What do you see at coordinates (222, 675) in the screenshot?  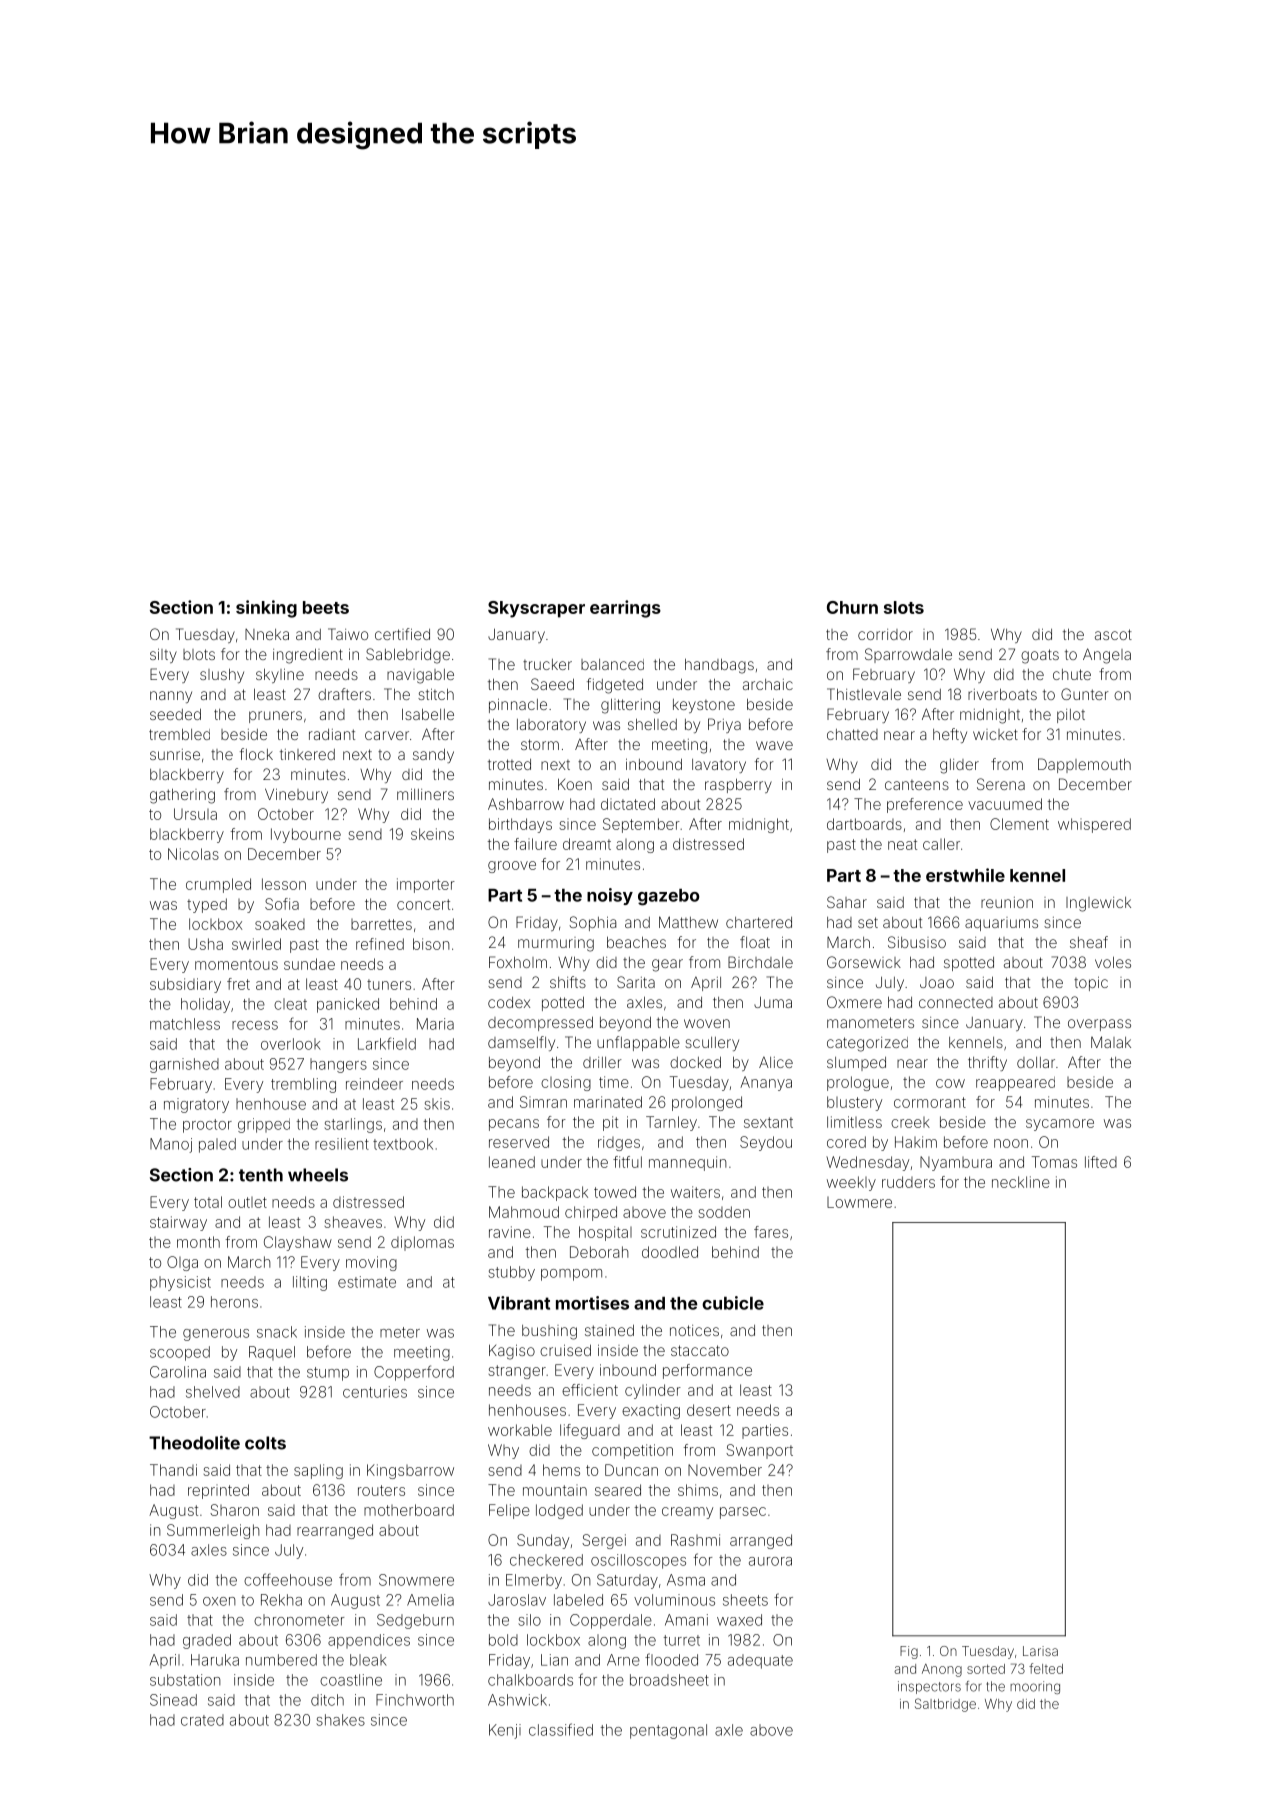 I see `slushy` at bounding box center [222, 675].
